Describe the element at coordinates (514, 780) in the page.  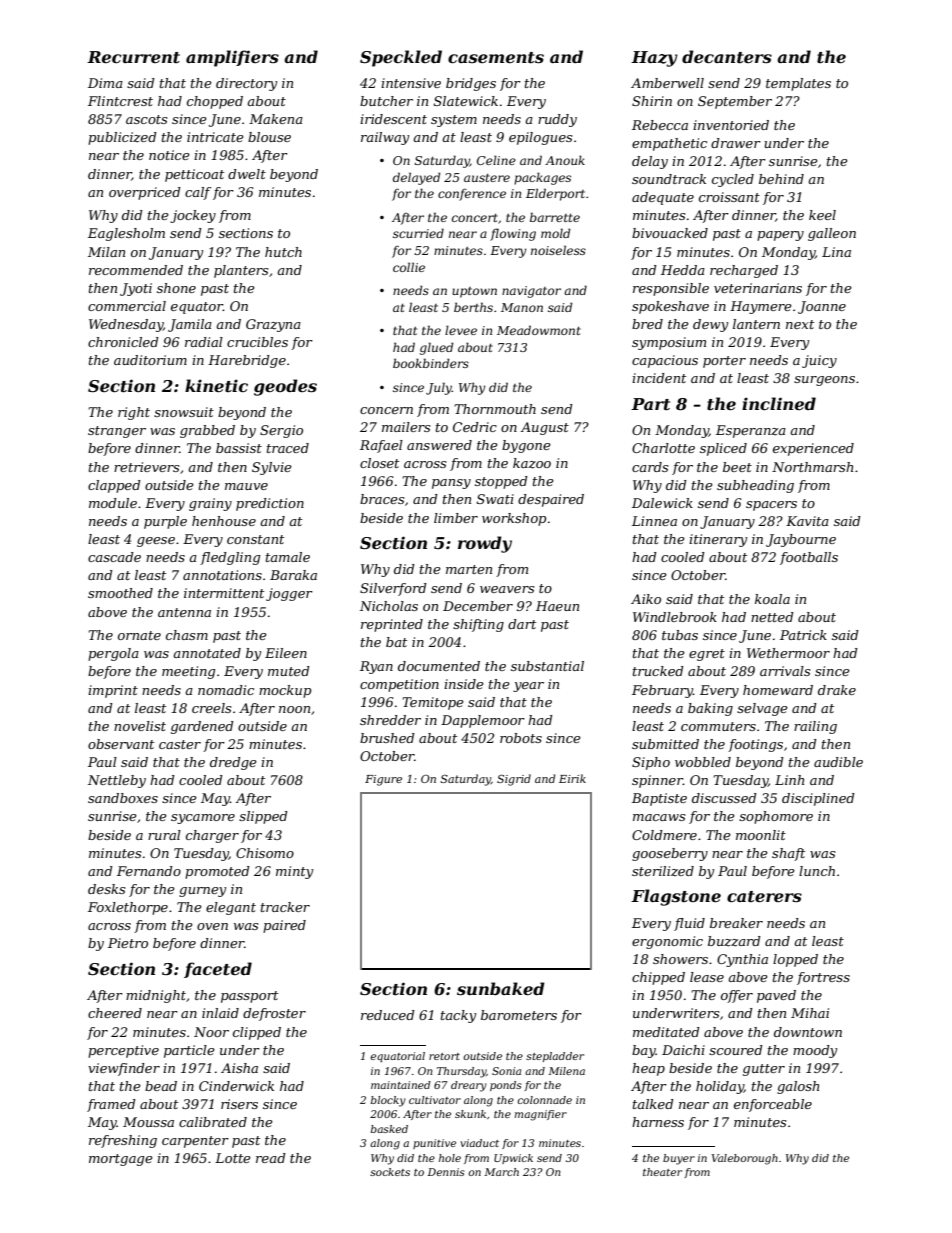
I see `Sigrid` at that location.
